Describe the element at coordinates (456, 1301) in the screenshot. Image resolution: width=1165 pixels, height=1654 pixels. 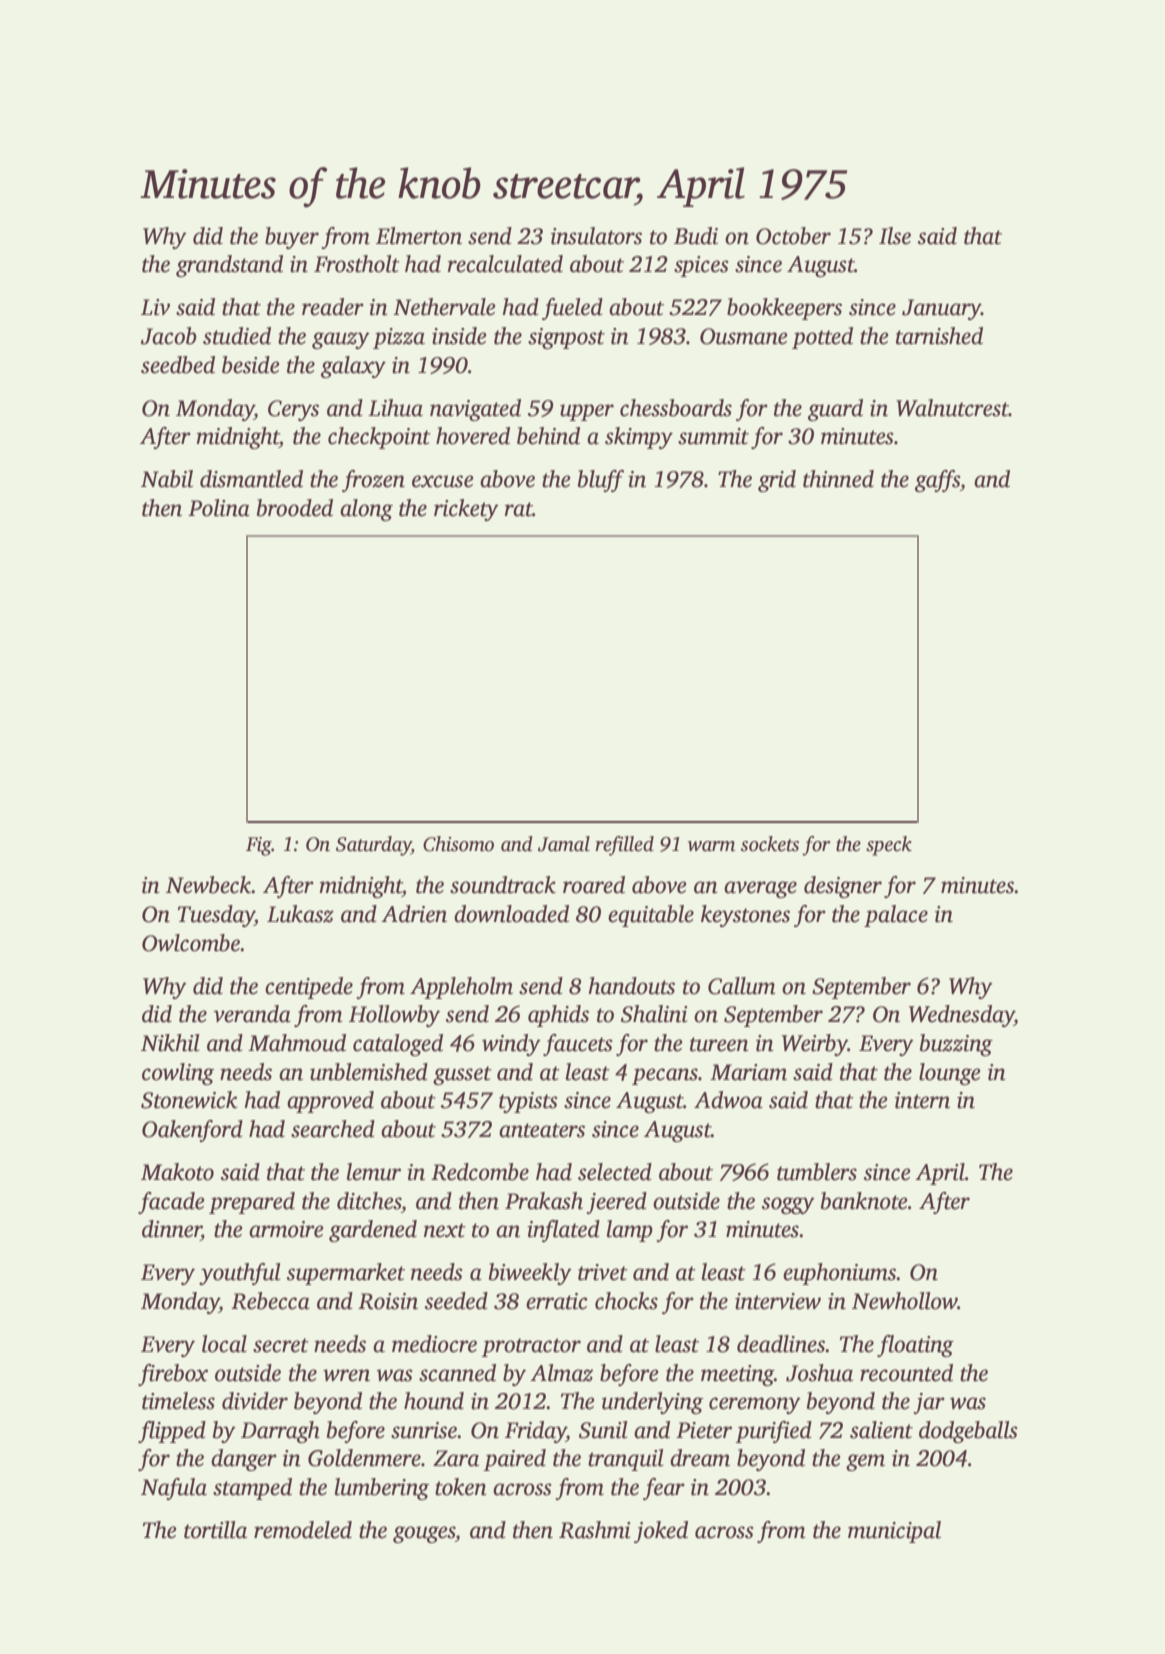
I see `seeded` at that location.
